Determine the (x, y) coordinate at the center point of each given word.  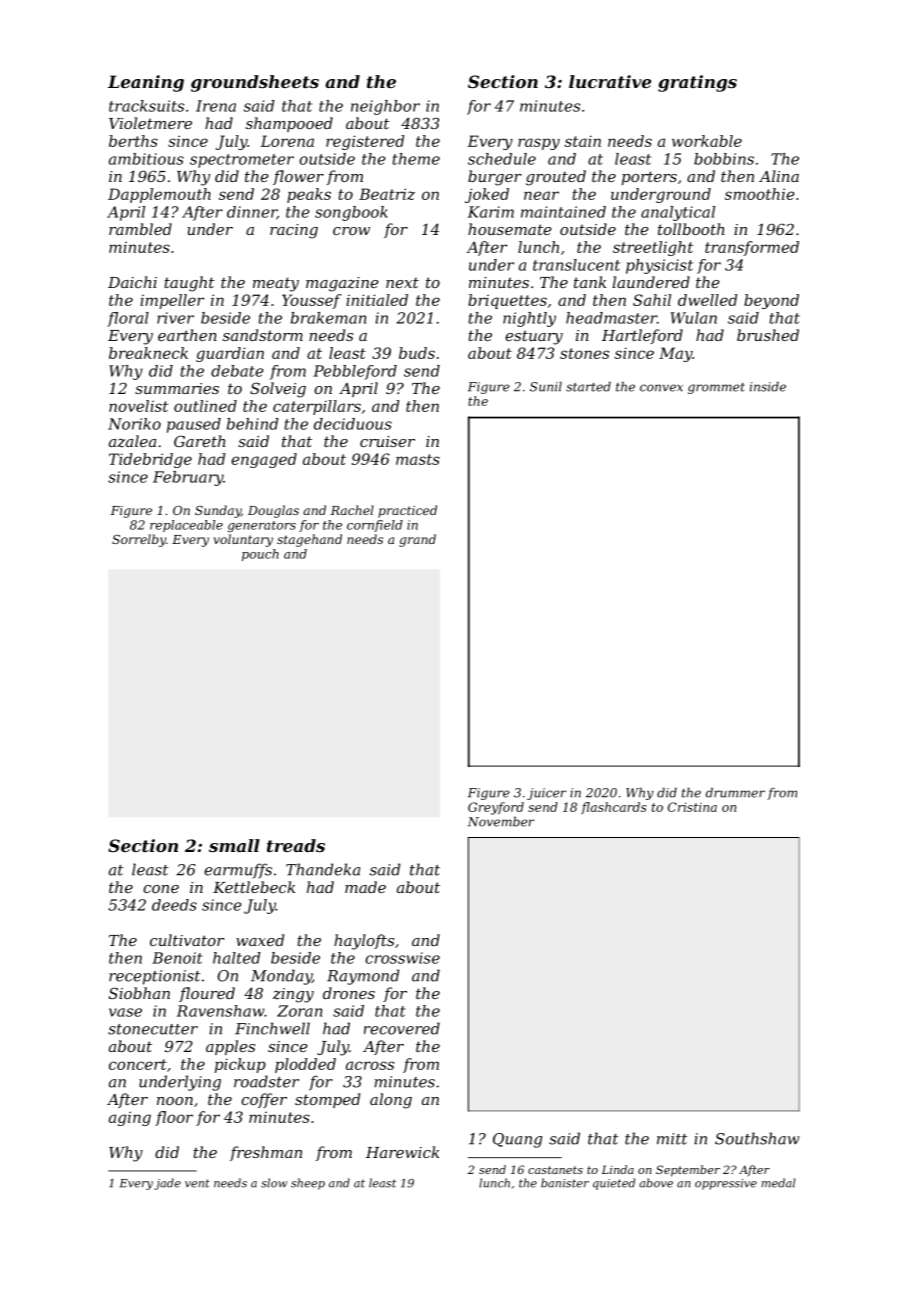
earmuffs (238, 871)
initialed (377, 300)
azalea (132, 441)
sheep (308, 1184)
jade (167, 1184)
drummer (735, 793)
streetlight (653, 248)
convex (661, 388)
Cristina (692, 807)
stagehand (309, 540)
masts (418, 459)
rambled (140, 229)
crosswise (402, 958)
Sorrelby (139, 540)
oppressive (726, 1184)
